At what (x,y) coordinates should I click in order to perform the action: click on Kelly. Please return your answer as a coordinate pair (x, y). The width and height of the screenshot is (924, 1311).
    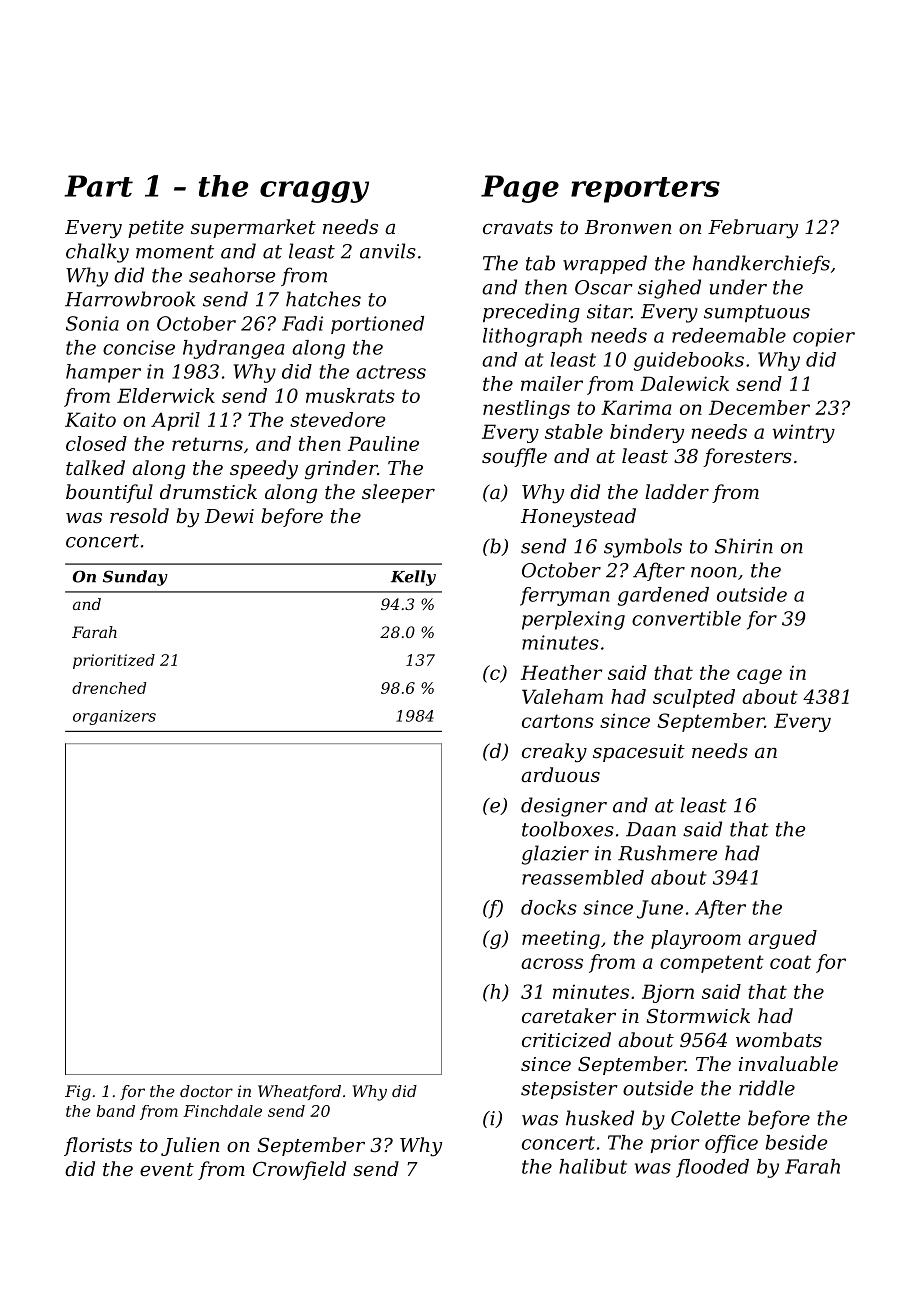
    Looking at the image, I should click on (413, 578).
